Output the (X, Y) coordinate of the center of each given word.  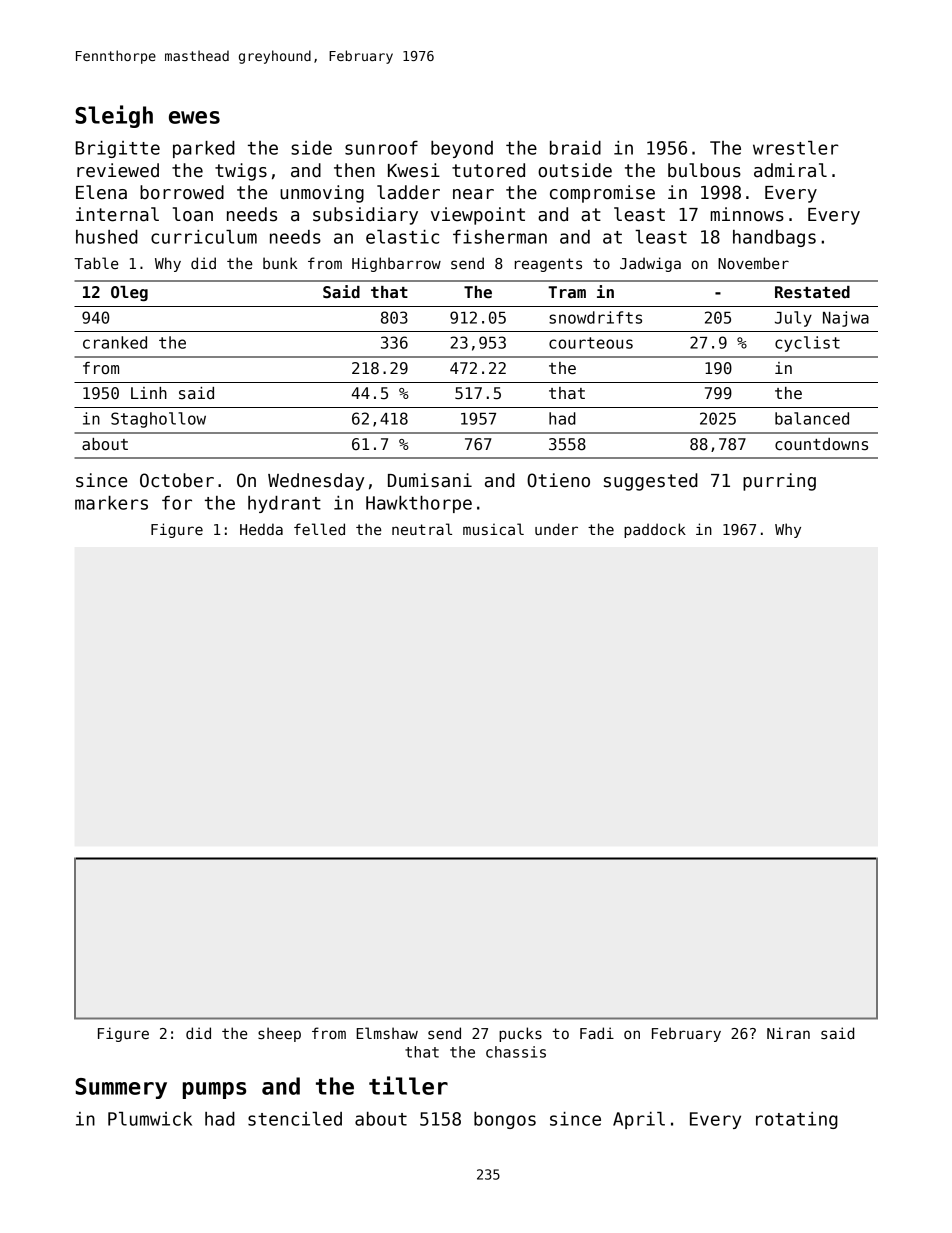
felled (319, 529)
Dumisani (430, 480)
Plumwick (150, 1119)
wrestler (796, 148)
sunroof (381, 148)
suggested (651, 482)
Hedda (261, 529)
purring (779, 482)
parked (204, 149)
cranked (115, 342)
